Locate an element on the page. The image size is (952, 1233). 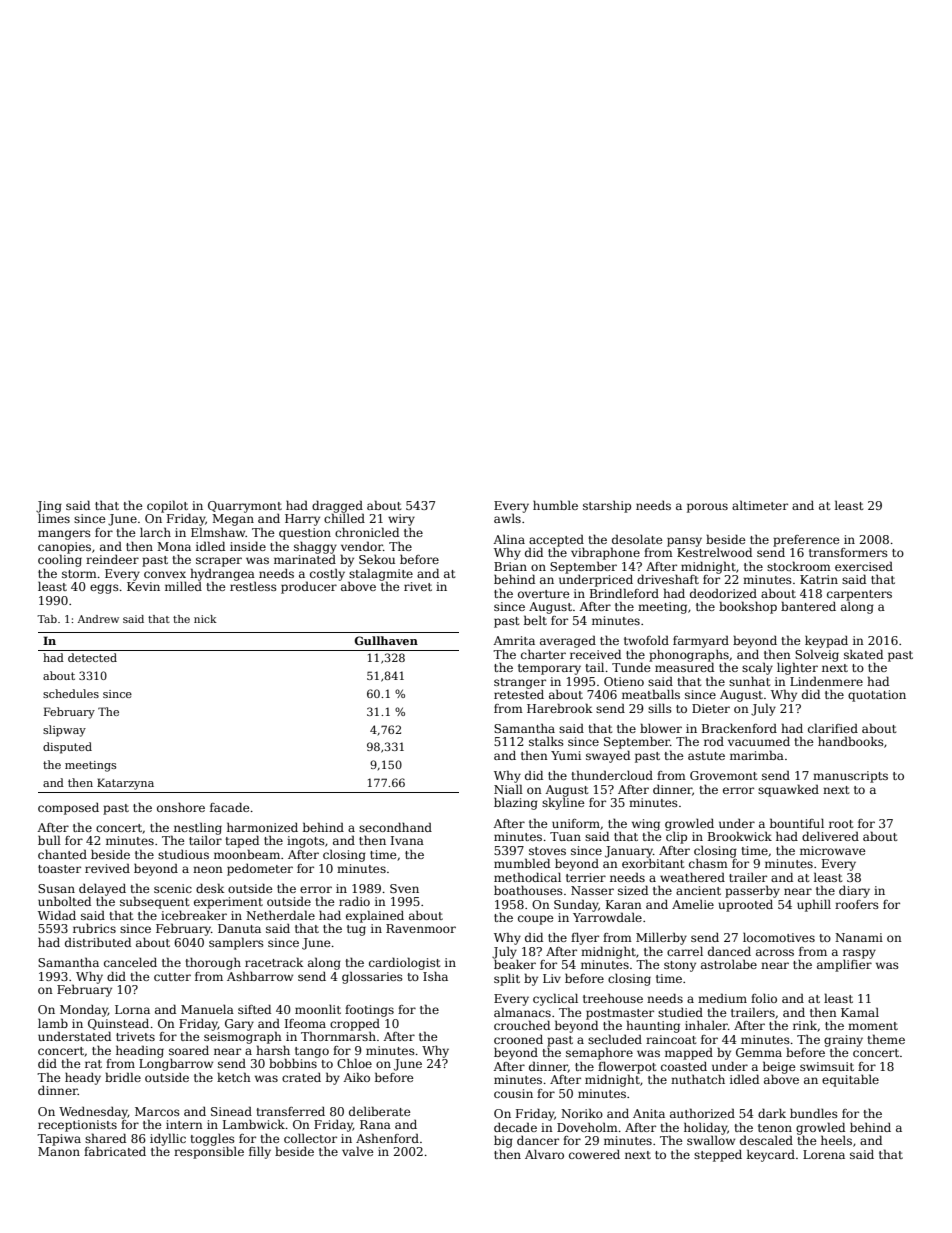
porous is located at coordinates (707, 508).
